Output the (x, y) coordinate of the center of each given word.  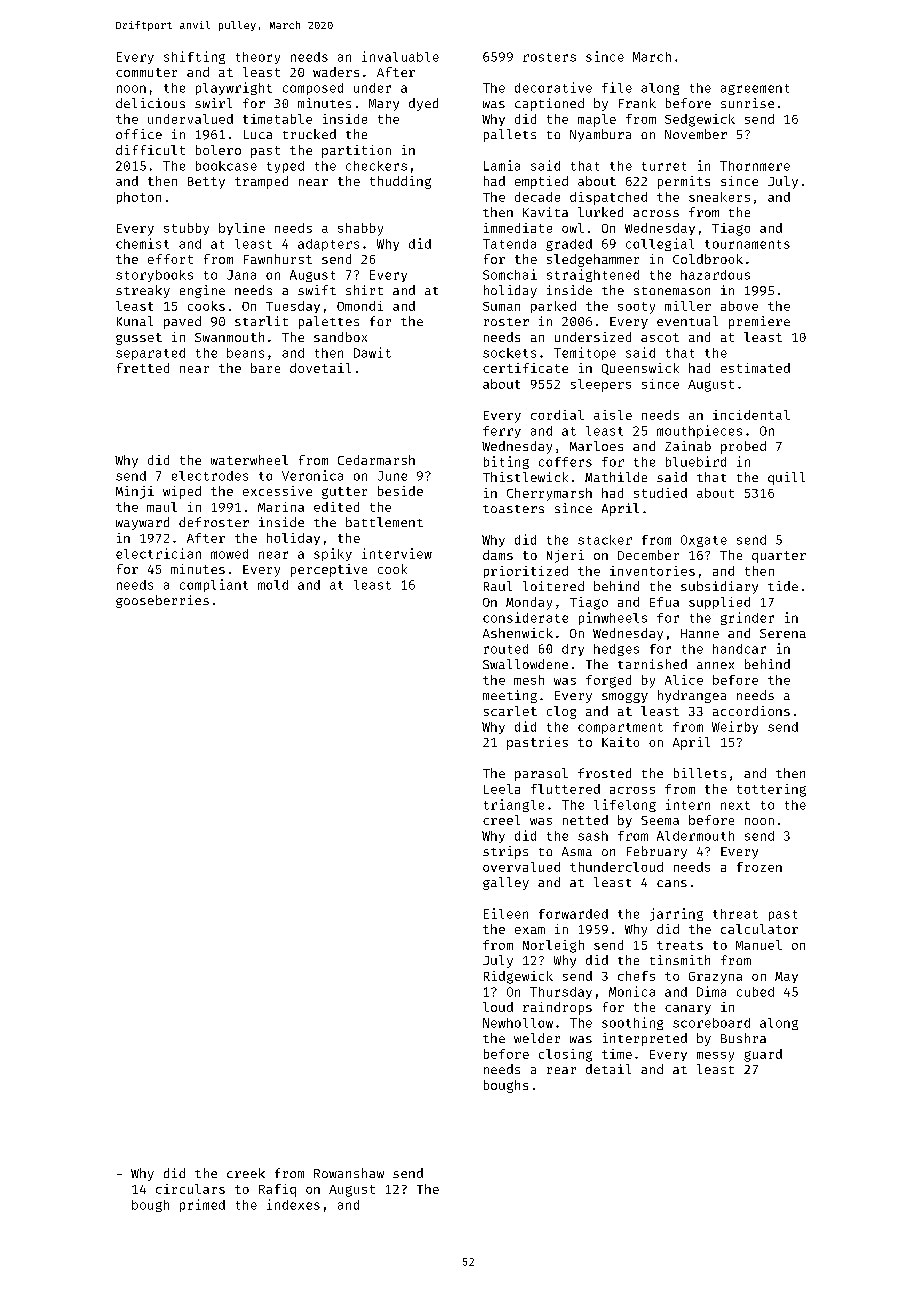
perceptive (329, 570)
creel (501, 820)
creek (246, 1173)
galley (506, 883)
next (735, 805)
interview (397, 553)
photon (139, 198)
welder (537, 1038)
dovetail (320, 368)
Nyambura (600, 135)
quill (786, 478)
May (786, 977)
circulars (190, 1189)
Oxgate (704, 541)
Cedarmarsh (376, 460)
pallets (510, 135)
